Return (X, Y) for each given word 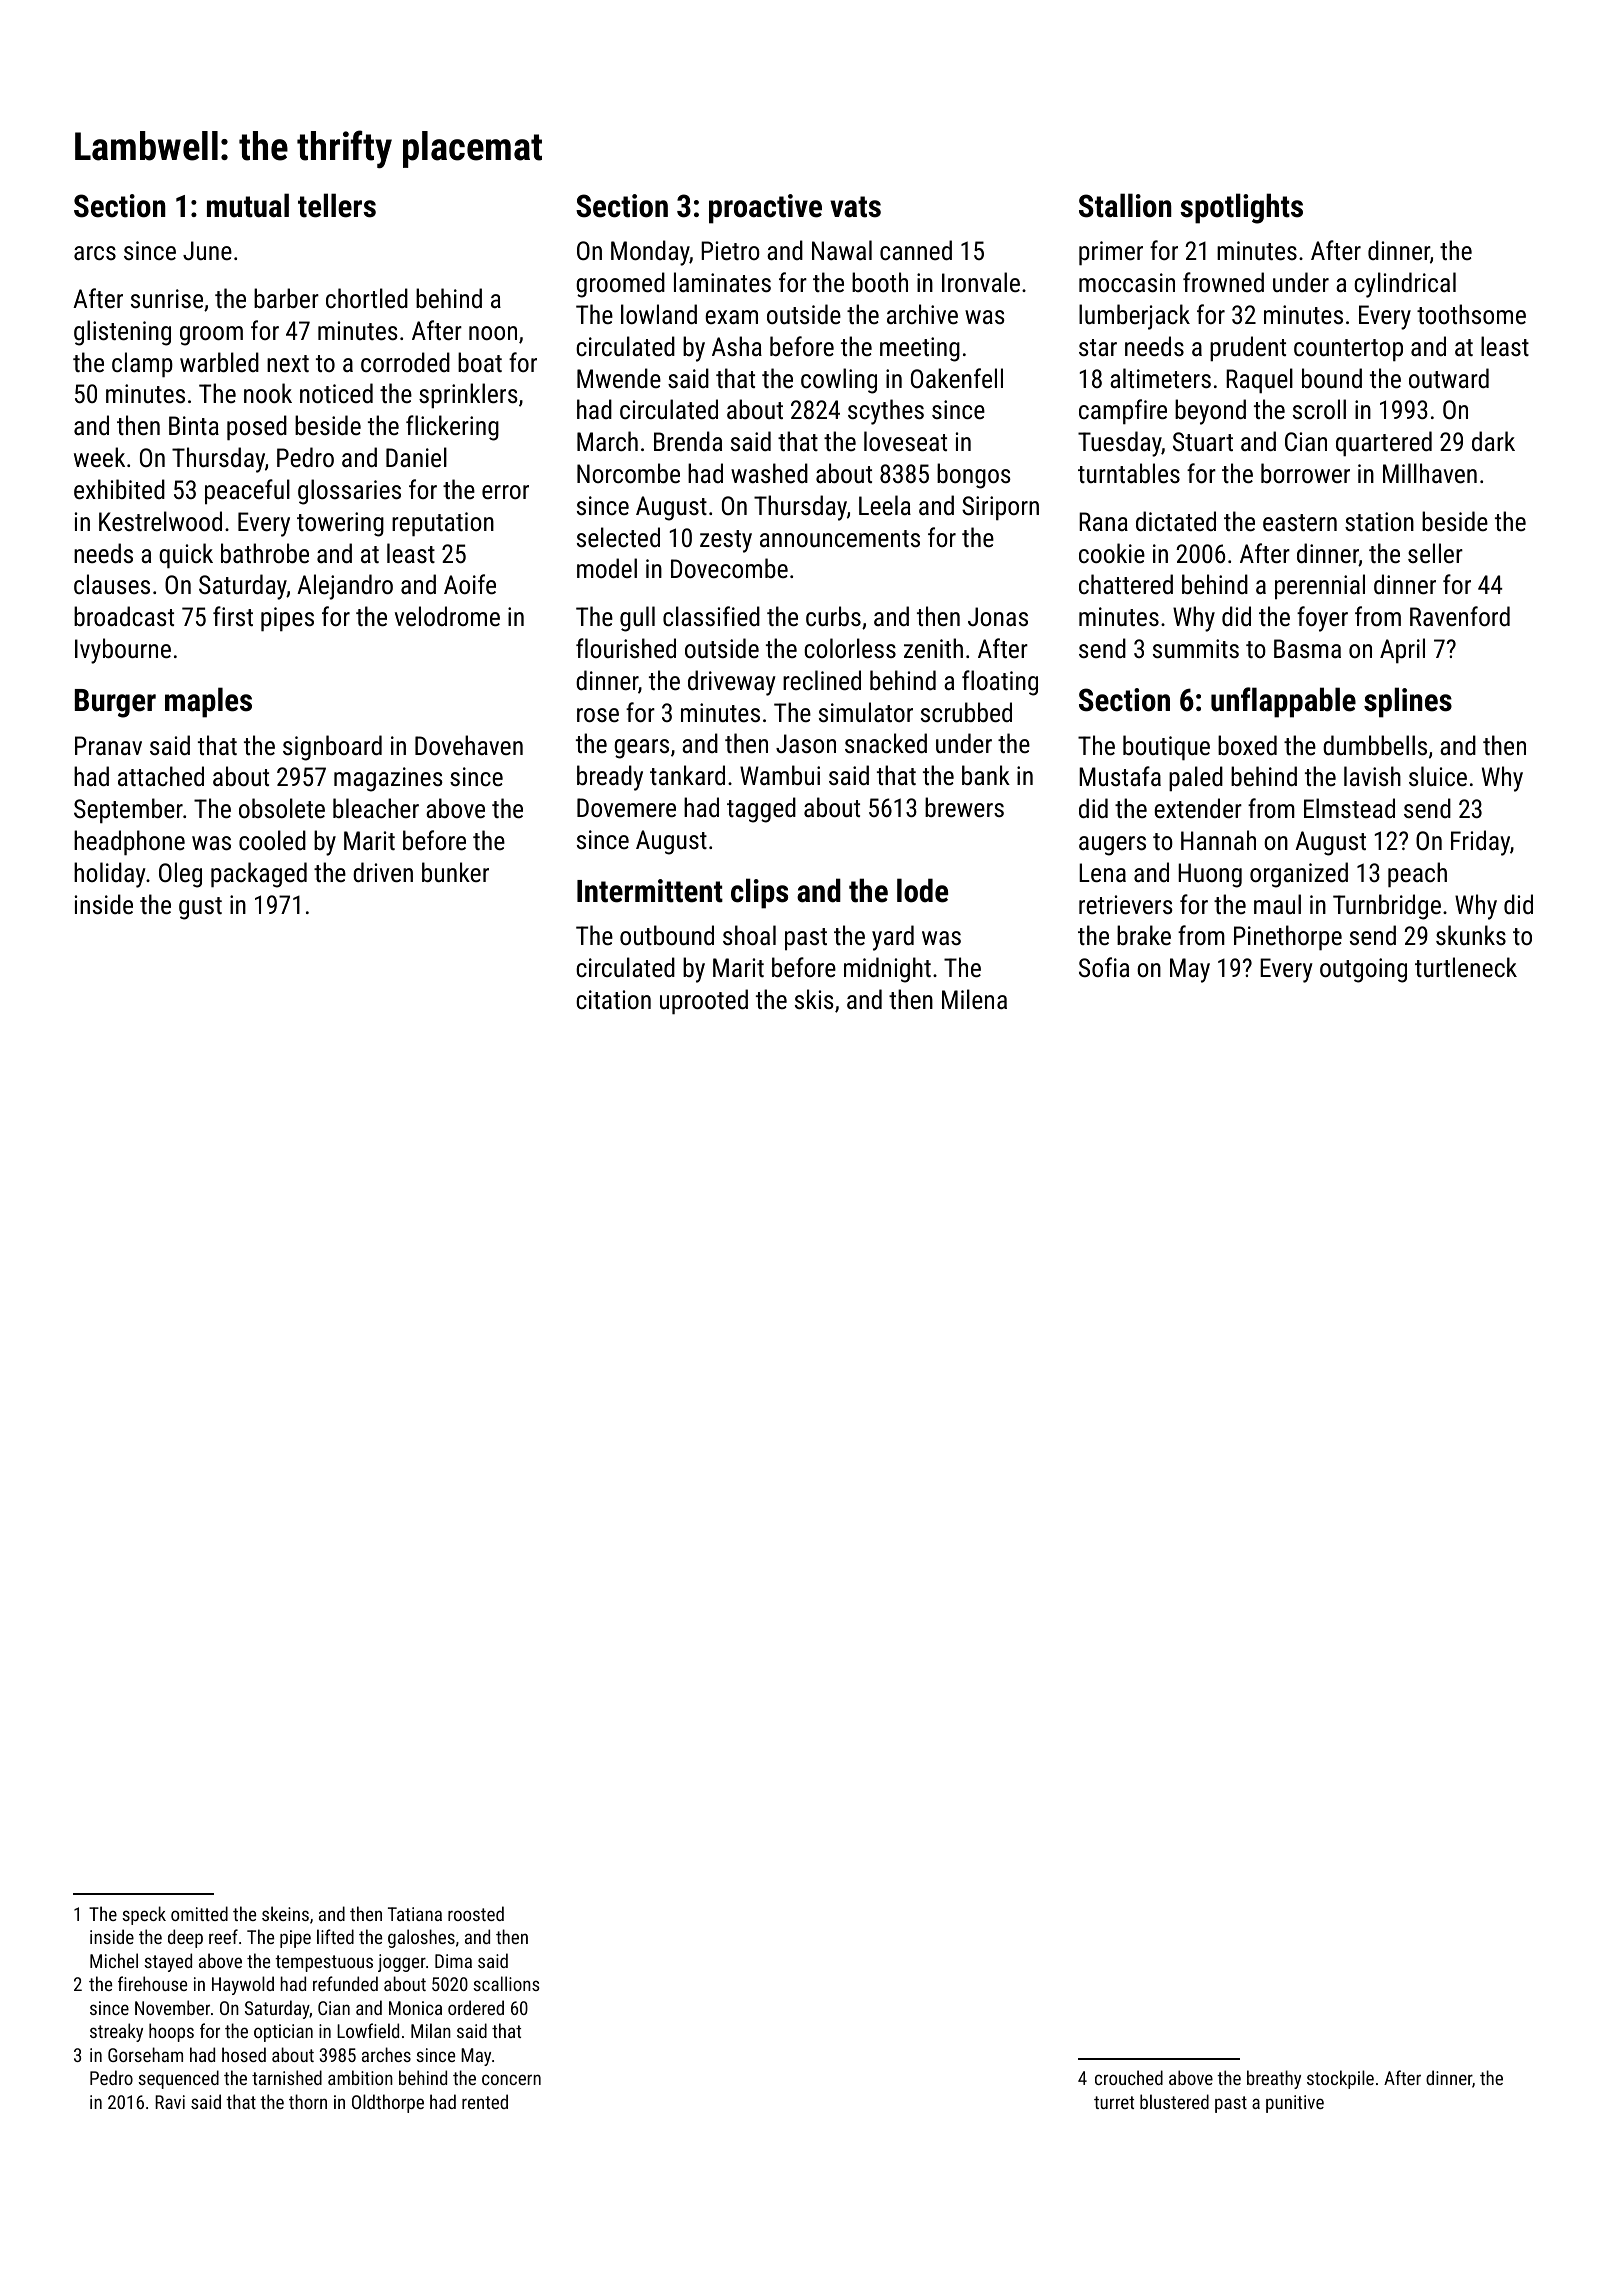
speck (144, 1915)
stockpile (1340, 2079)
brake (1144, 935)
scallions (506, 1983)
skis (814, 999)
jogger (402, 1963)
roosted (476, 1913)
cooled (272, 840)
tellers (337, 205)
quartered (1384, 444)
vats (855, 207)
